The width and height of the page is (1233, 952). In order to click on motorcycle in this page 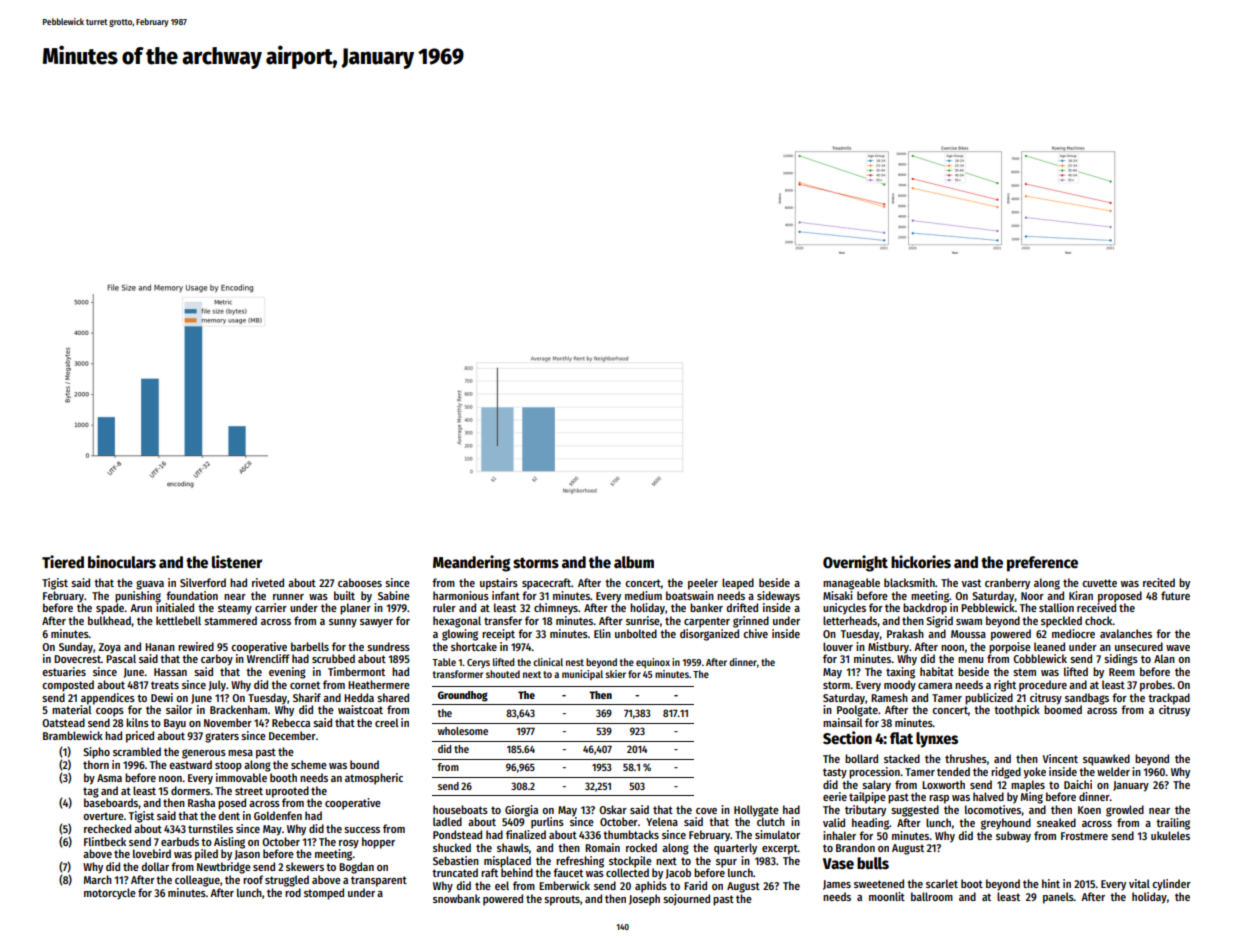, I will do `click(110, 894)`.
